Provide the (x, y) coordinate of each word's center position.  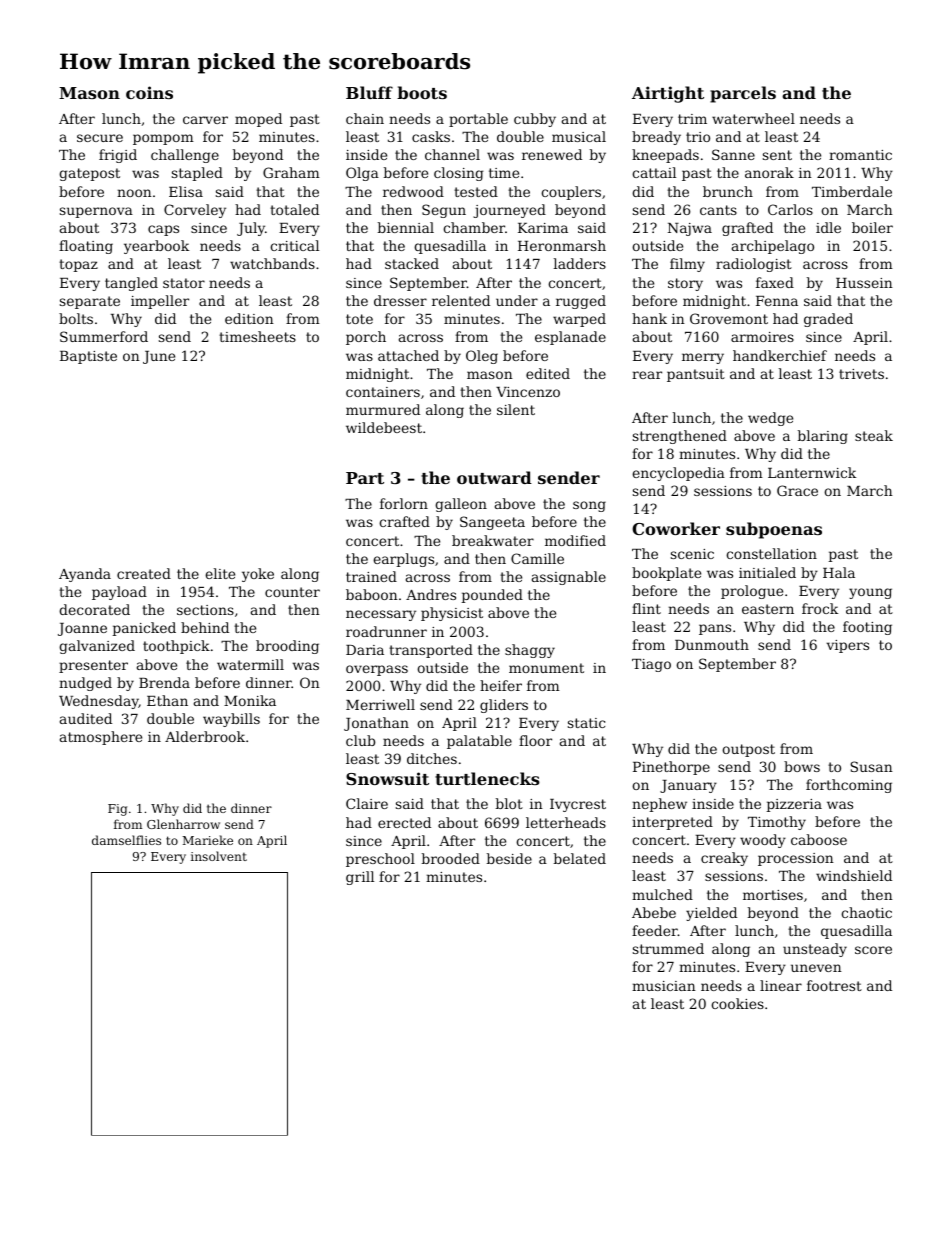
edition (249, 318)
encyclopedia (678, 474)
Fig (117, 810)
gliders (504, 706)
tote (359, 319)
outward (494, 477)
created (144, 573)
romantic (860, 155)
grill (360, 878)
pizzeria (794, 805)
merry (703, 358)
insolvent (219, 856)
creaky (724, 859)
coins (149, 92)
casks (431, 136)
